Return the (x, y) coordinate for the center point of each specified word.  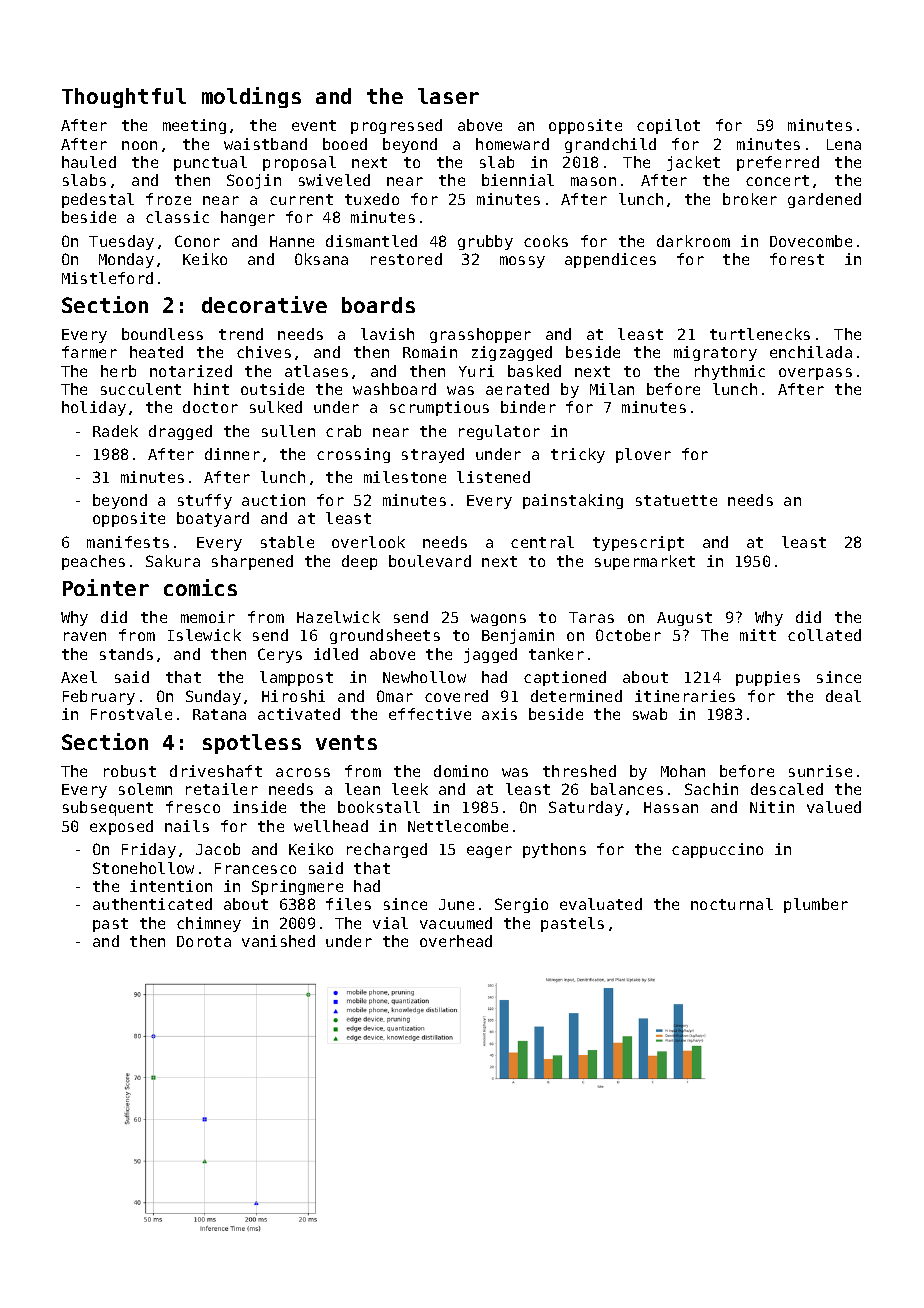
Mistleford (107, 278)
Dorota (204, 941)
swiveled (334, 180)
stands (126, 654)
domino (461, 771)
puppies (768, 678)
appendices (610, 260)
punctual (210, 163)
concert (777, 180)
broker (750, 199)
